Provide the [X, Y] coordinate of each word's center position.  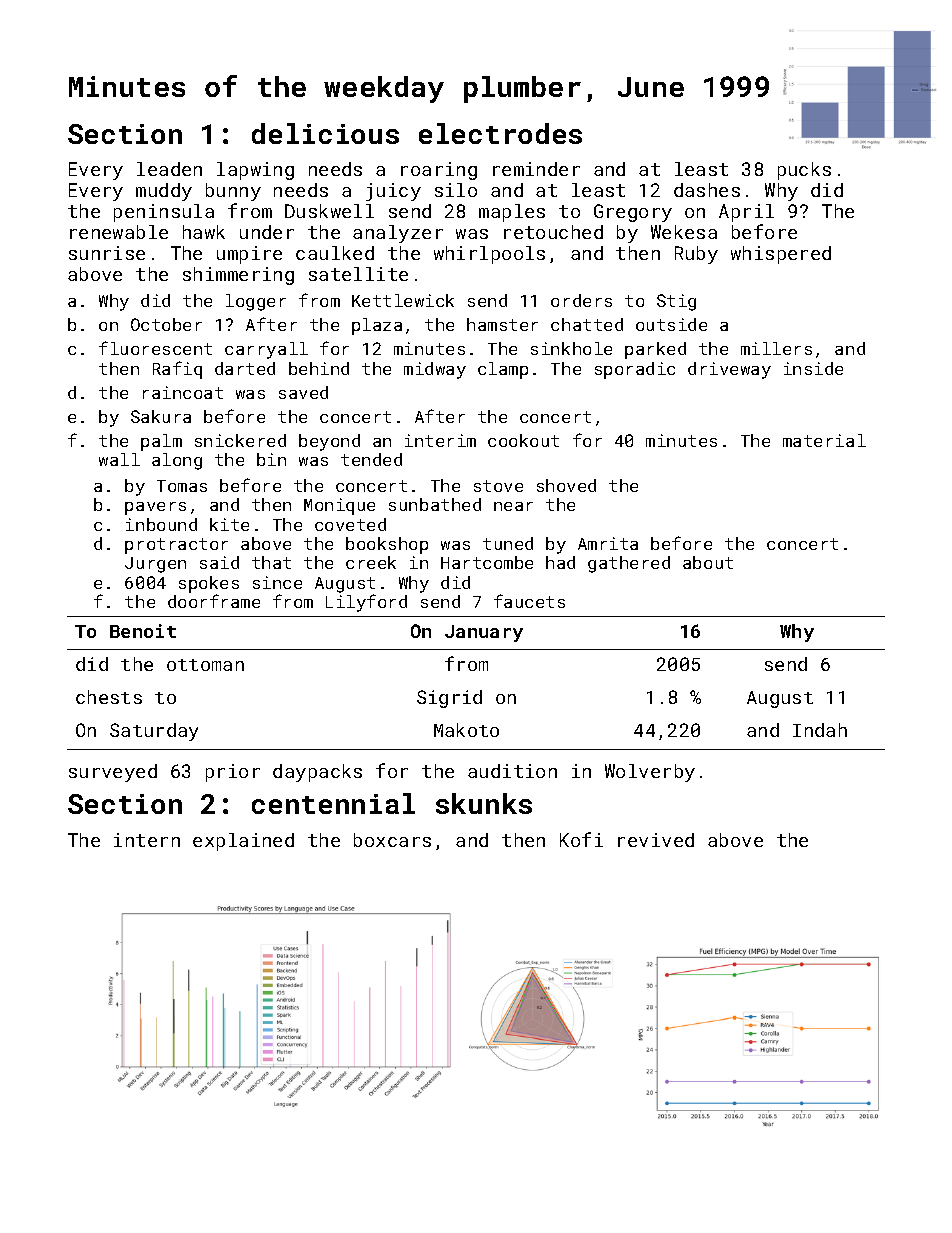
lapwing [255, 171]
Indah [820, 730]
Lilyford [366, 603]
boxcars [392, 840]
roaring [439, 171]
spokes [209, 584]
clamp [503, 370]
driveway [729, 370]
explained [243, 842]
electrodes [500, 133]
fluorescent [155, 348]
